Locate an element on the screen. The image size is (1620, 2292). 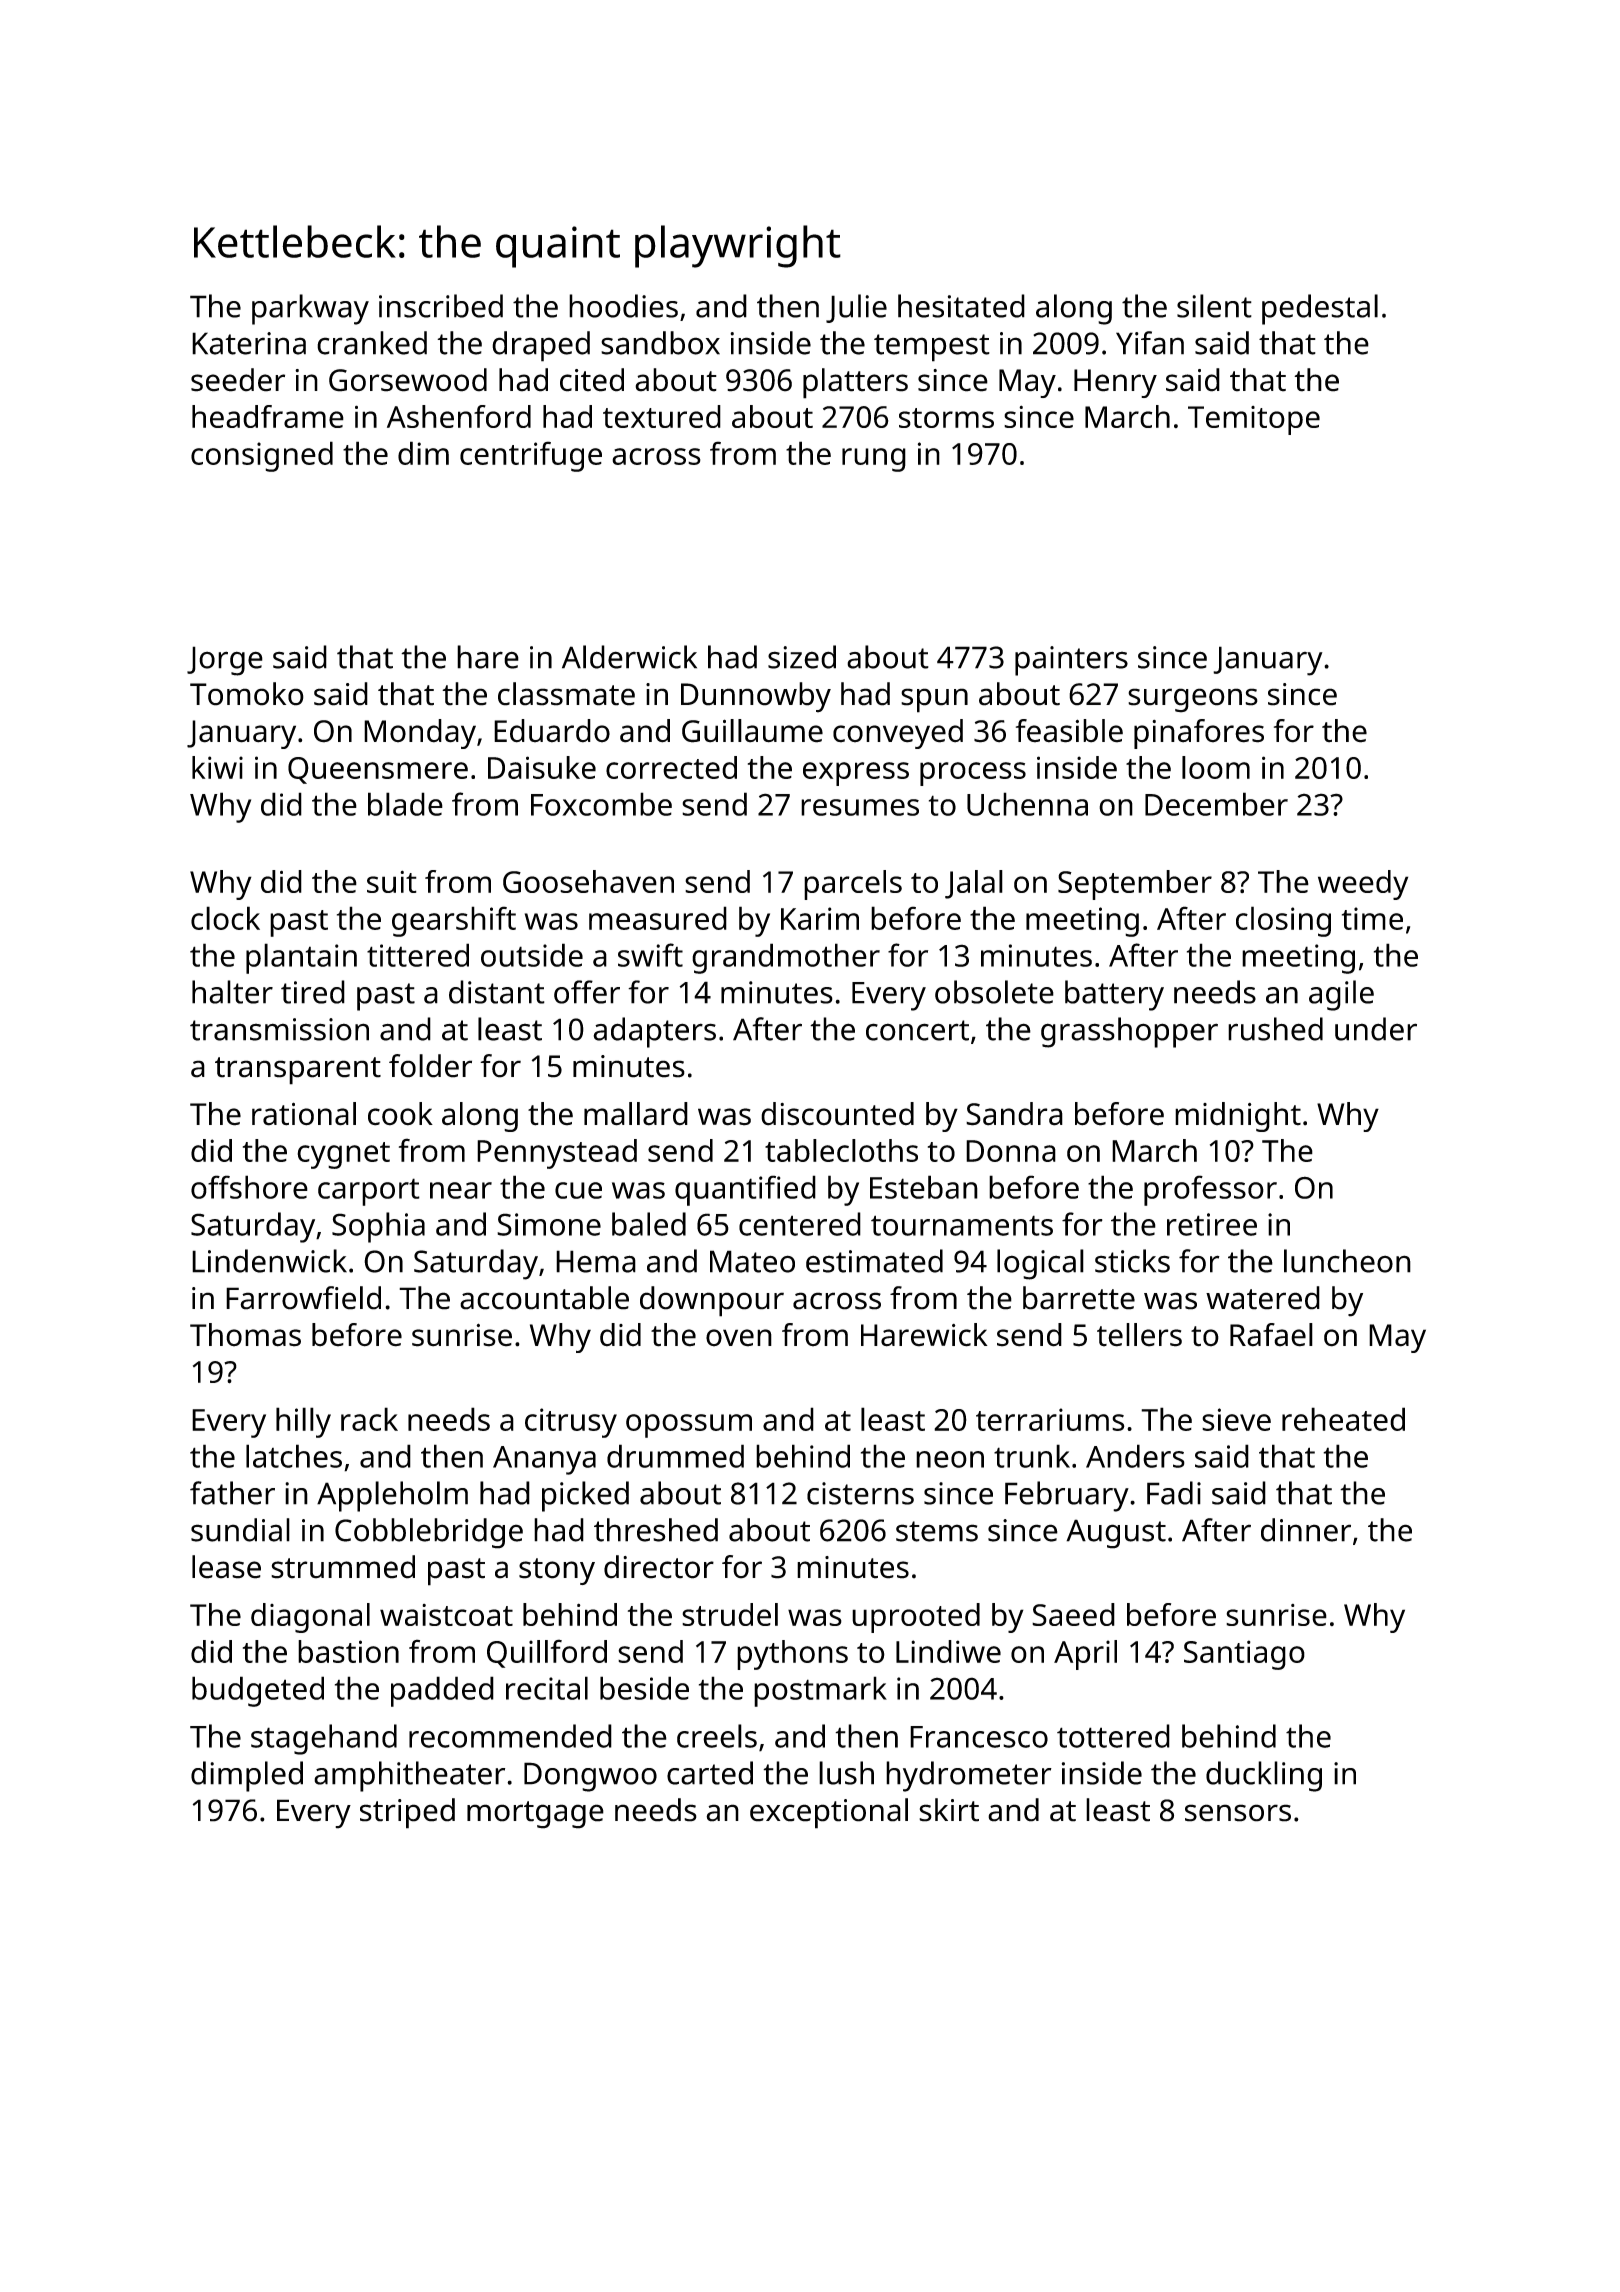
budgeted is located at coordinates (258, 1691).
